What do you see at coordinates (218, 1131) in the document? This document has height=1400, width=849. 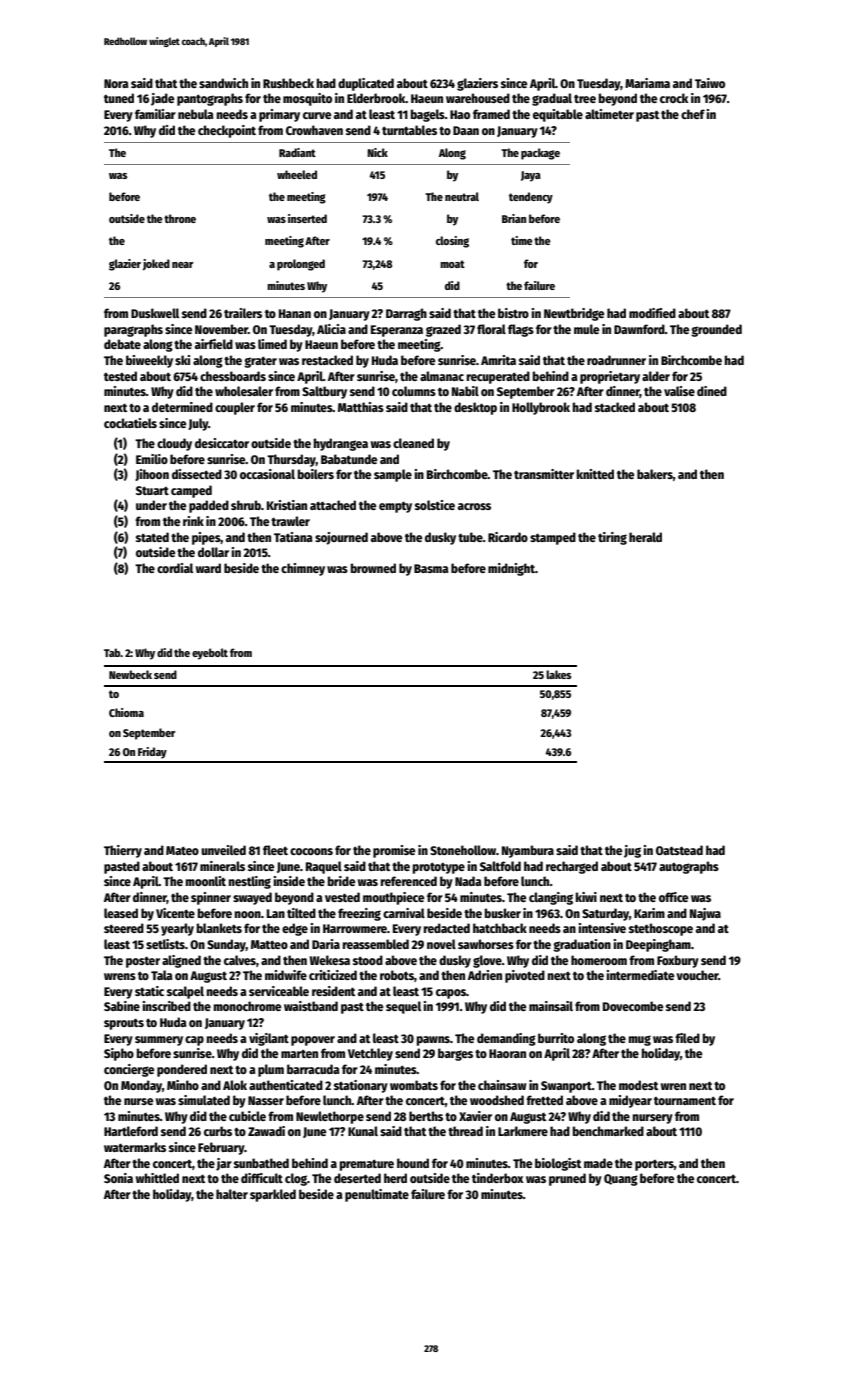 I see `curbs` at bounding box center [218, 1131].
